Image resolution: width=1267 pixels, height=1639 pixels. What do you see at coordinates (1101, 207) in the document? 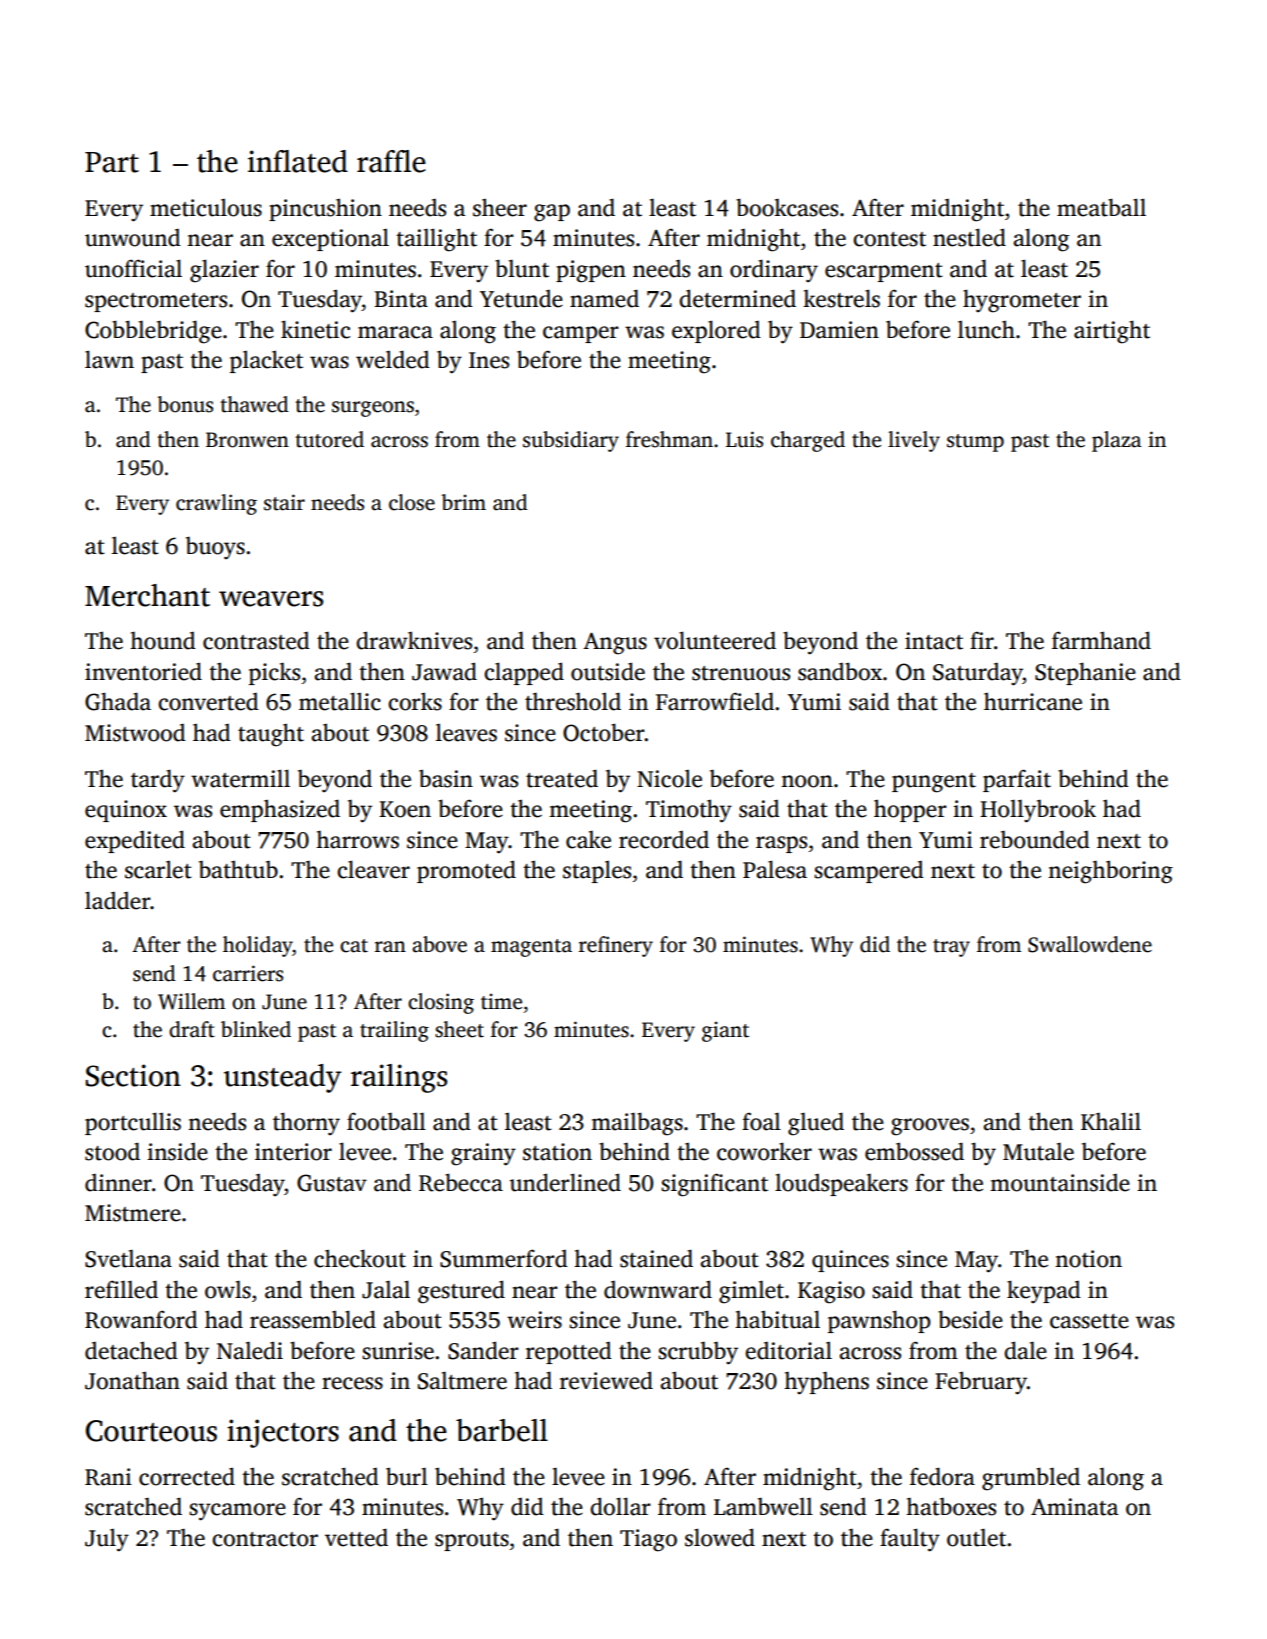
I see `meatball` at bounding box center [1101, 207].
